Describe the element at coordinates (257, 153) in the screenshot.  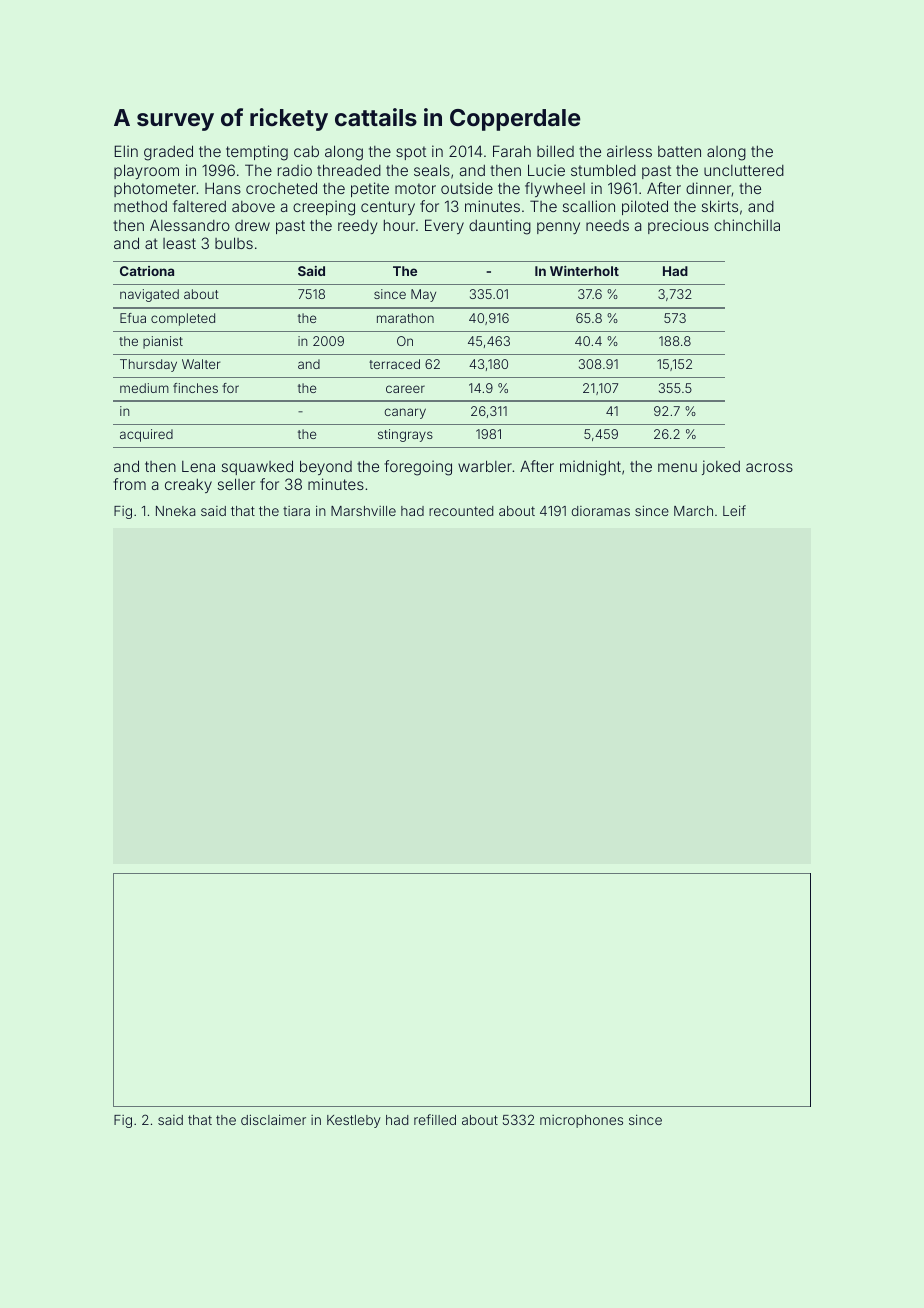
I see `tempting` at that location.
